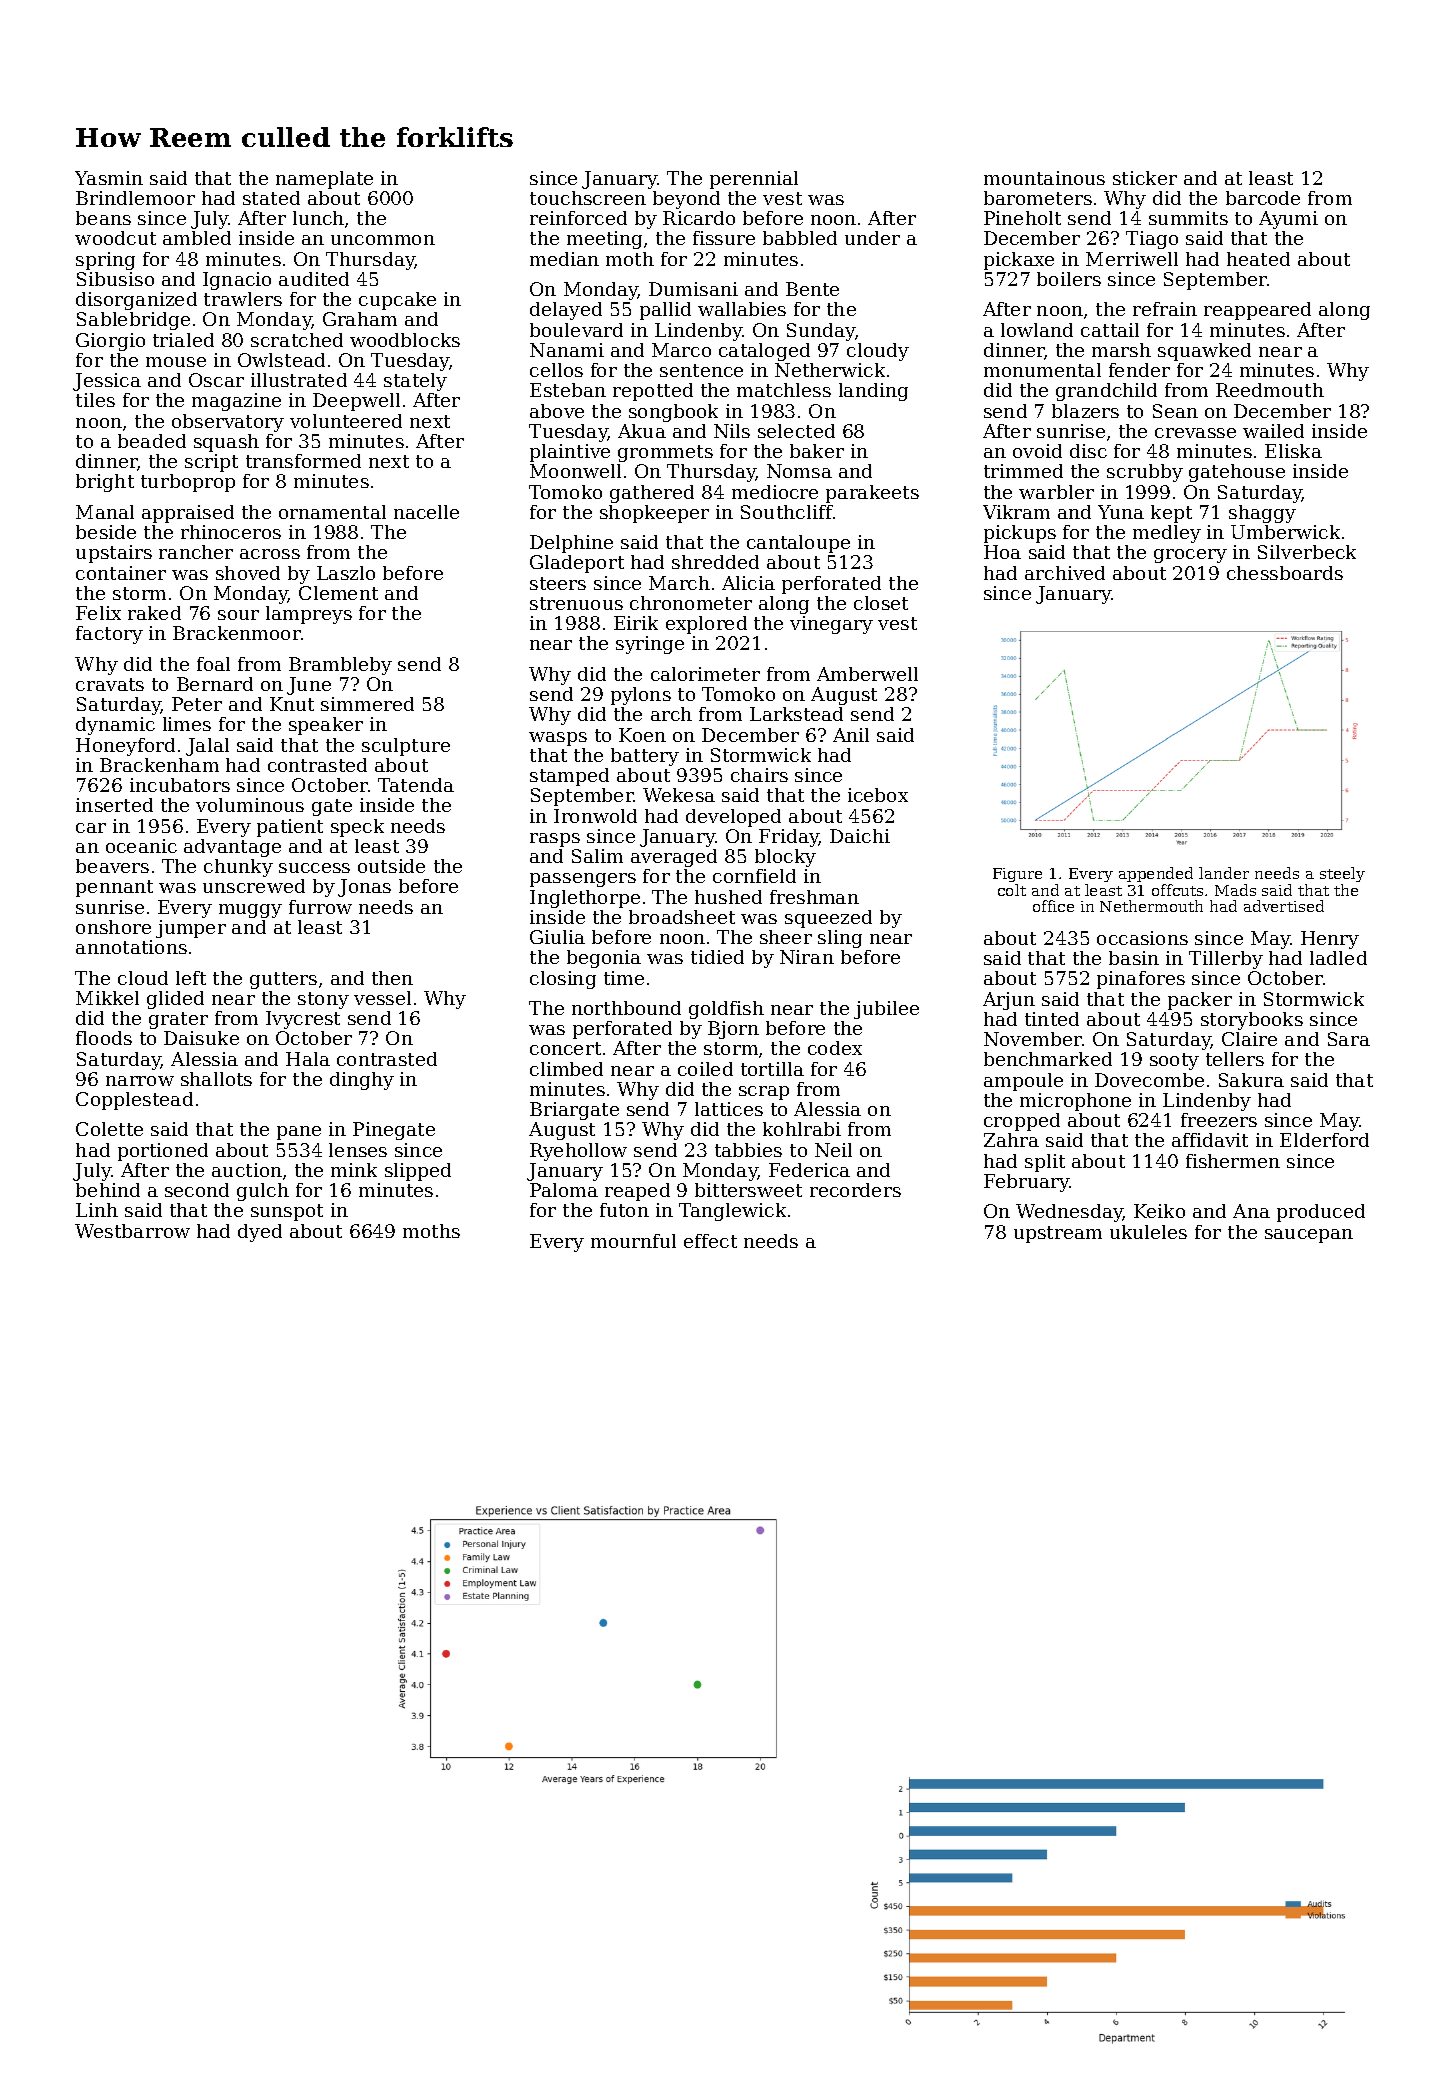  I want to click on chessboards, so click(1285, 573).
